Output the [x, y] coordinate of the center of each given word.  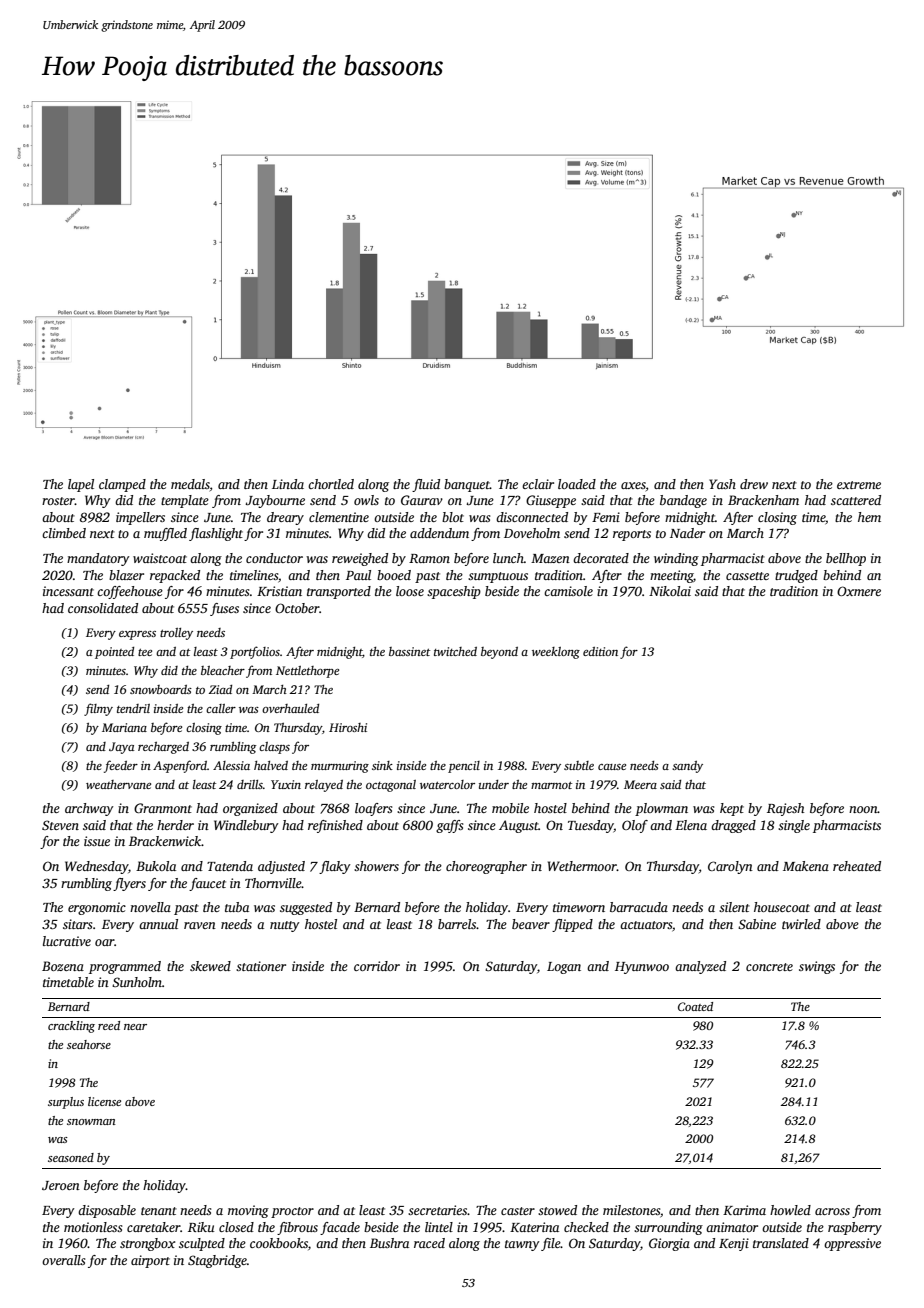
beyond [499, 653]
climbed [64, 533]
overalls [63, 1260]
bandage [683, 501]
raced [429, 1243]
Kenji [734, 1244]
